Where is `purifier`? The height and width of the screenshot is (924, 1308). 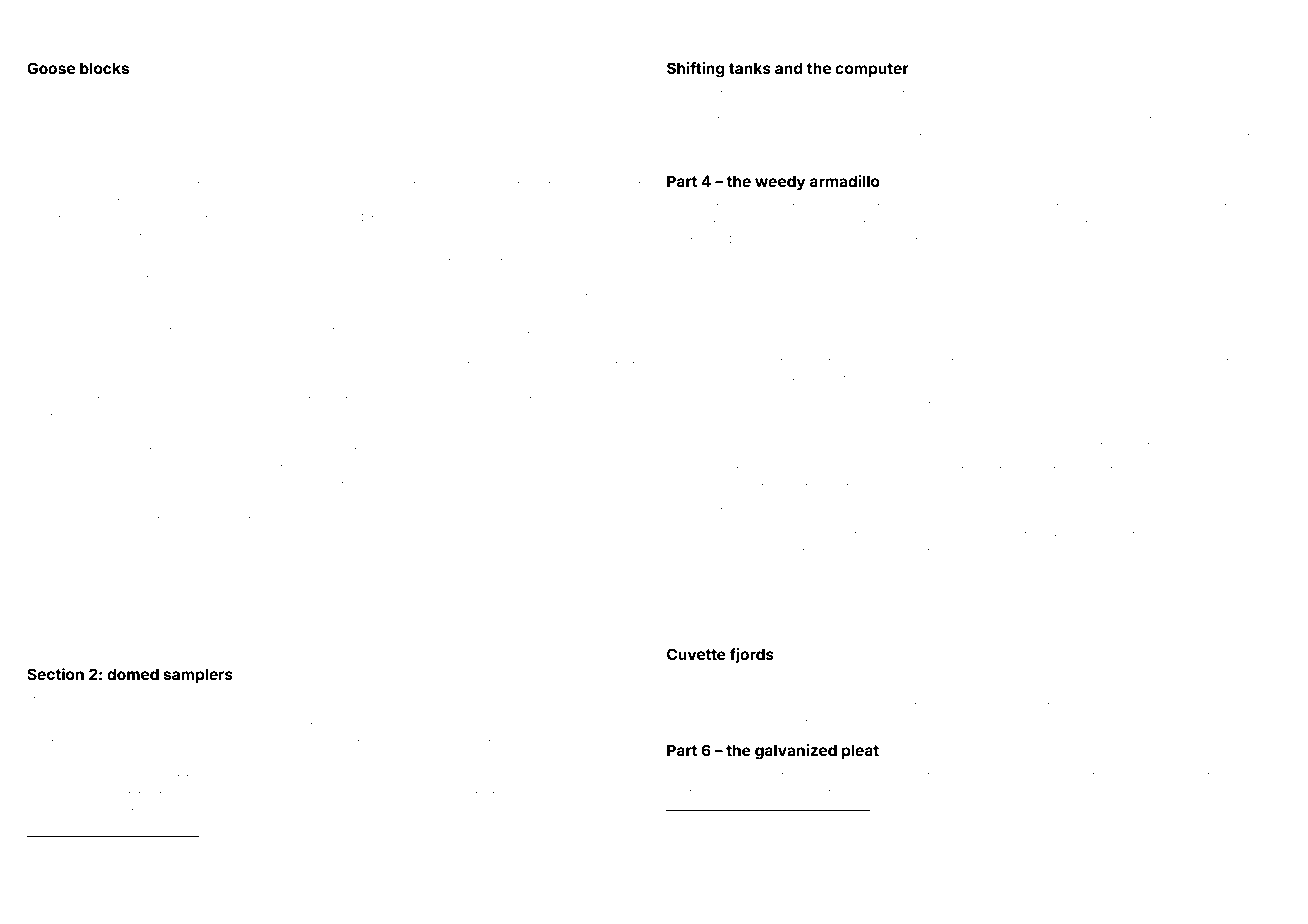 purifier is located at coordinates (77, 185).
